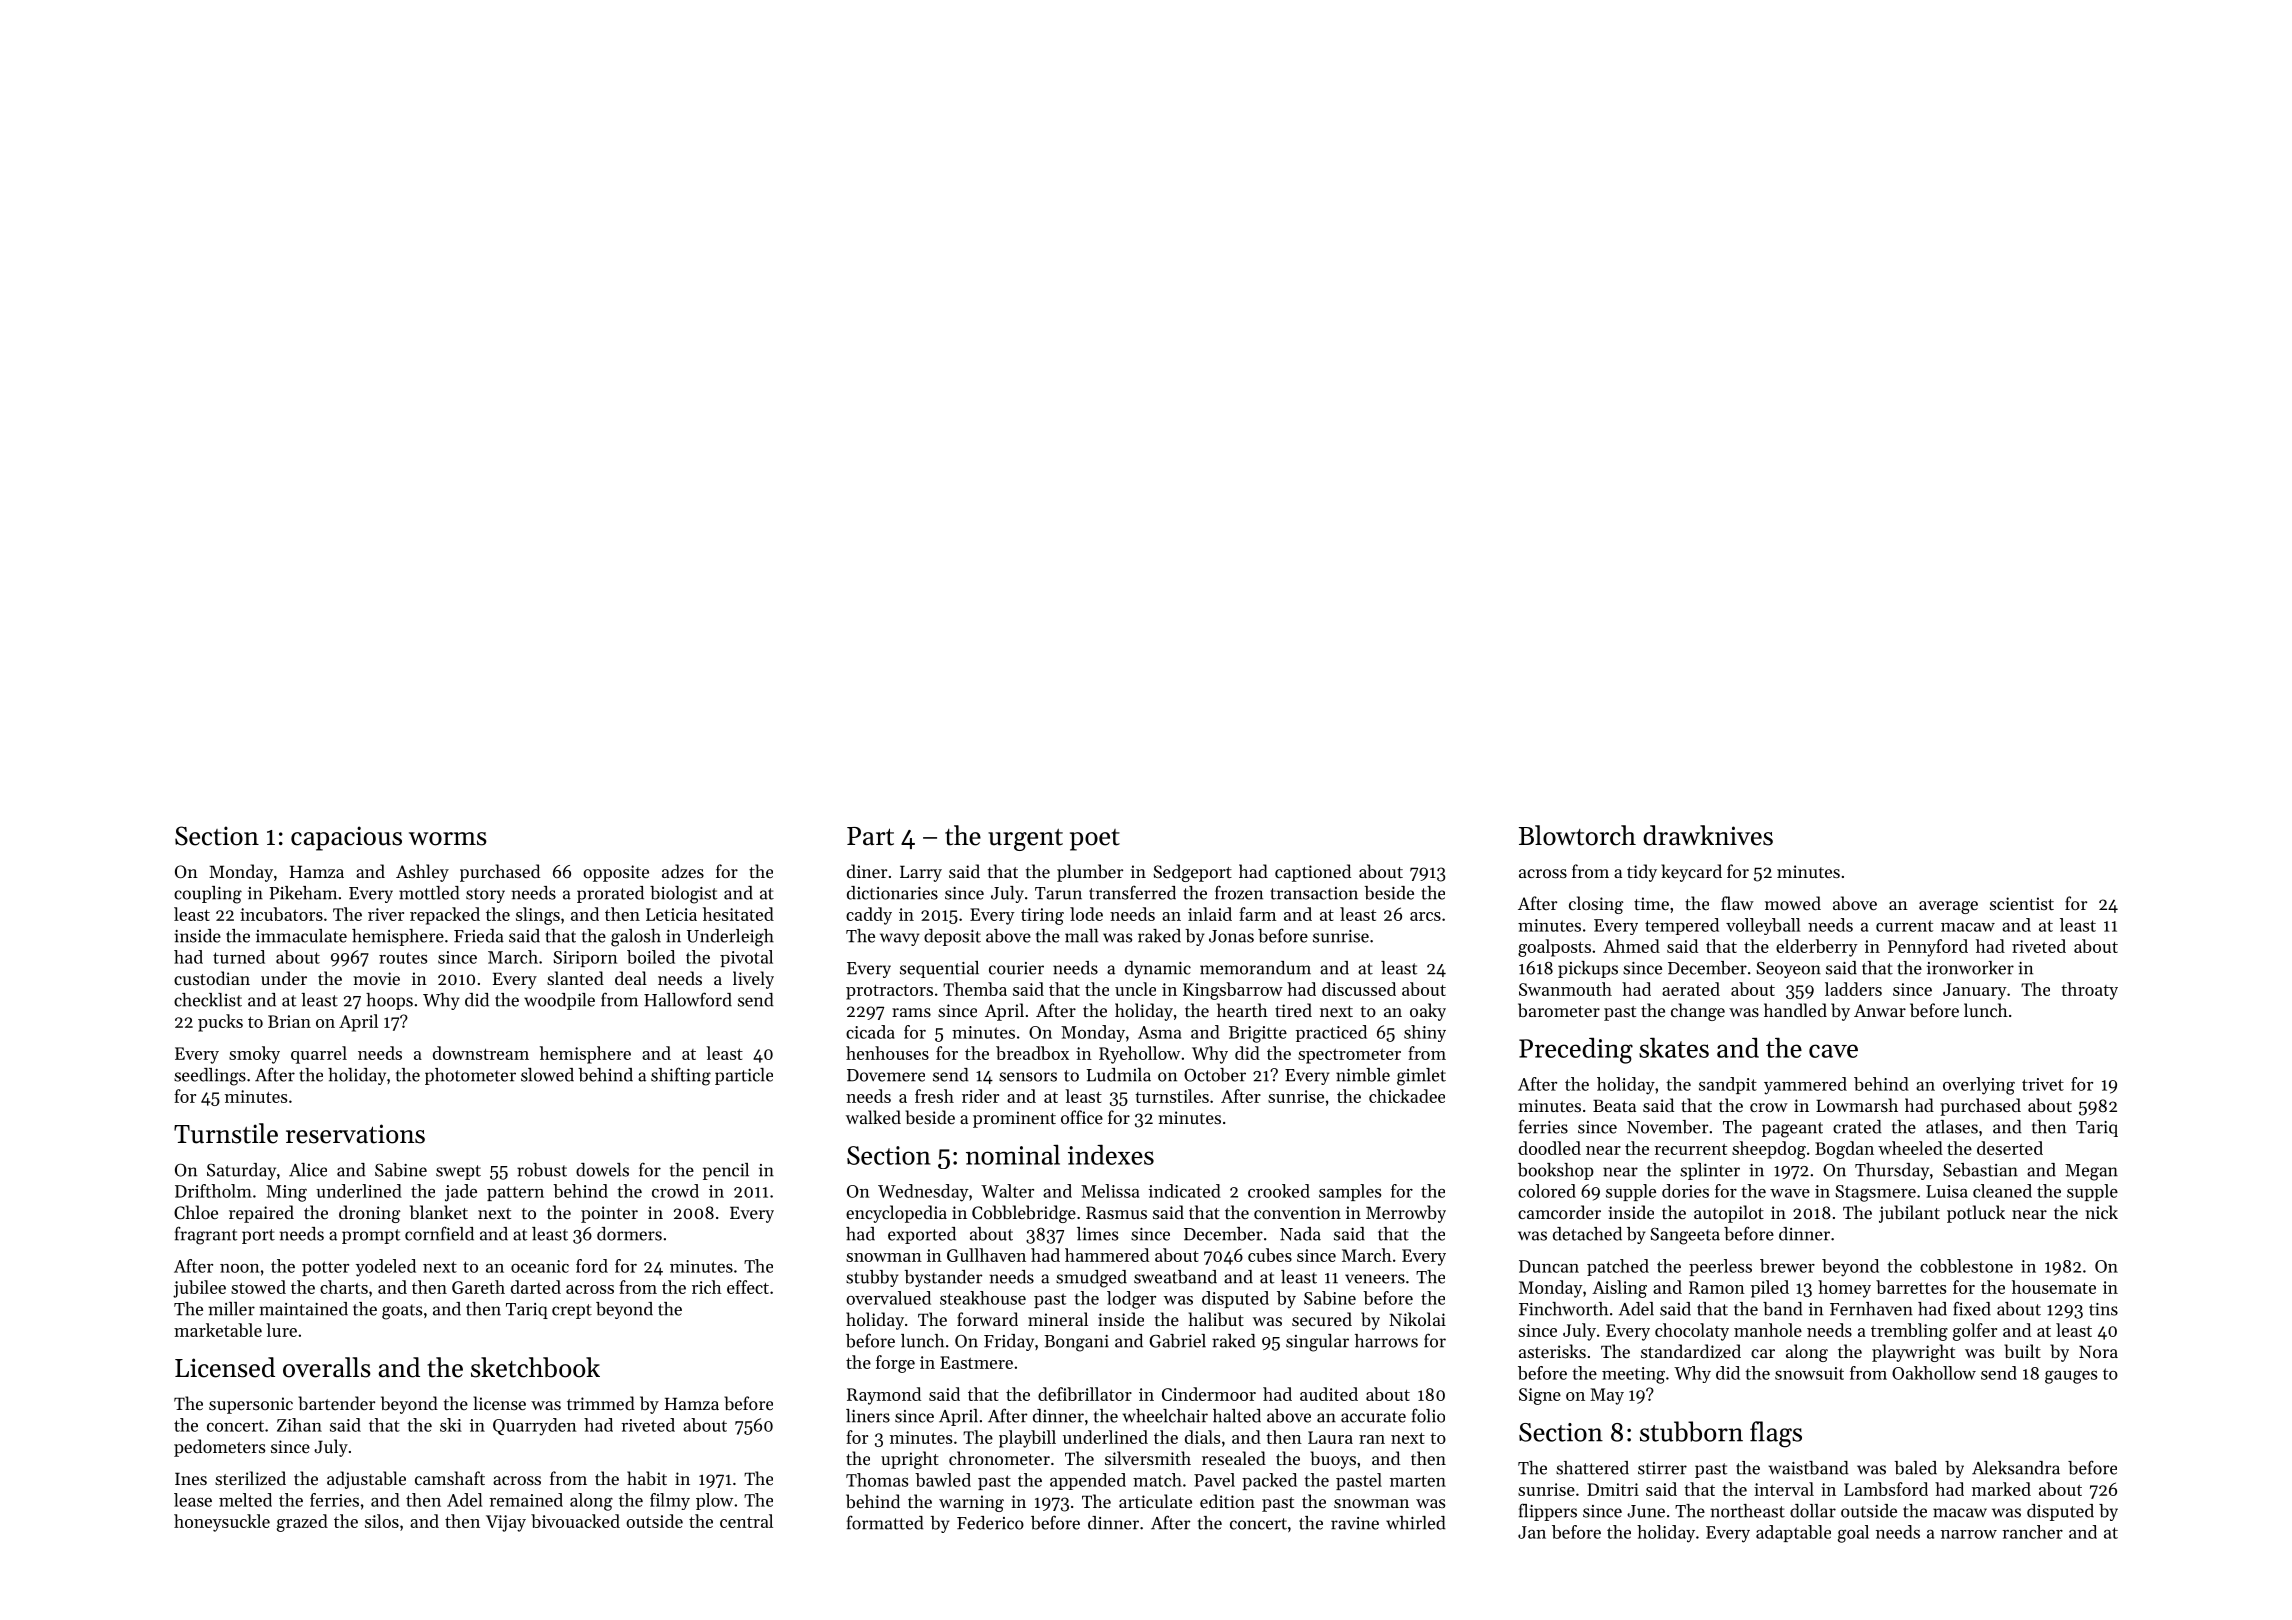 The image size is (2292, 1620). What do you see at coordinates (1216, 1319) in the page?
I see `halibut` at bounding box center [1216, 1319].
